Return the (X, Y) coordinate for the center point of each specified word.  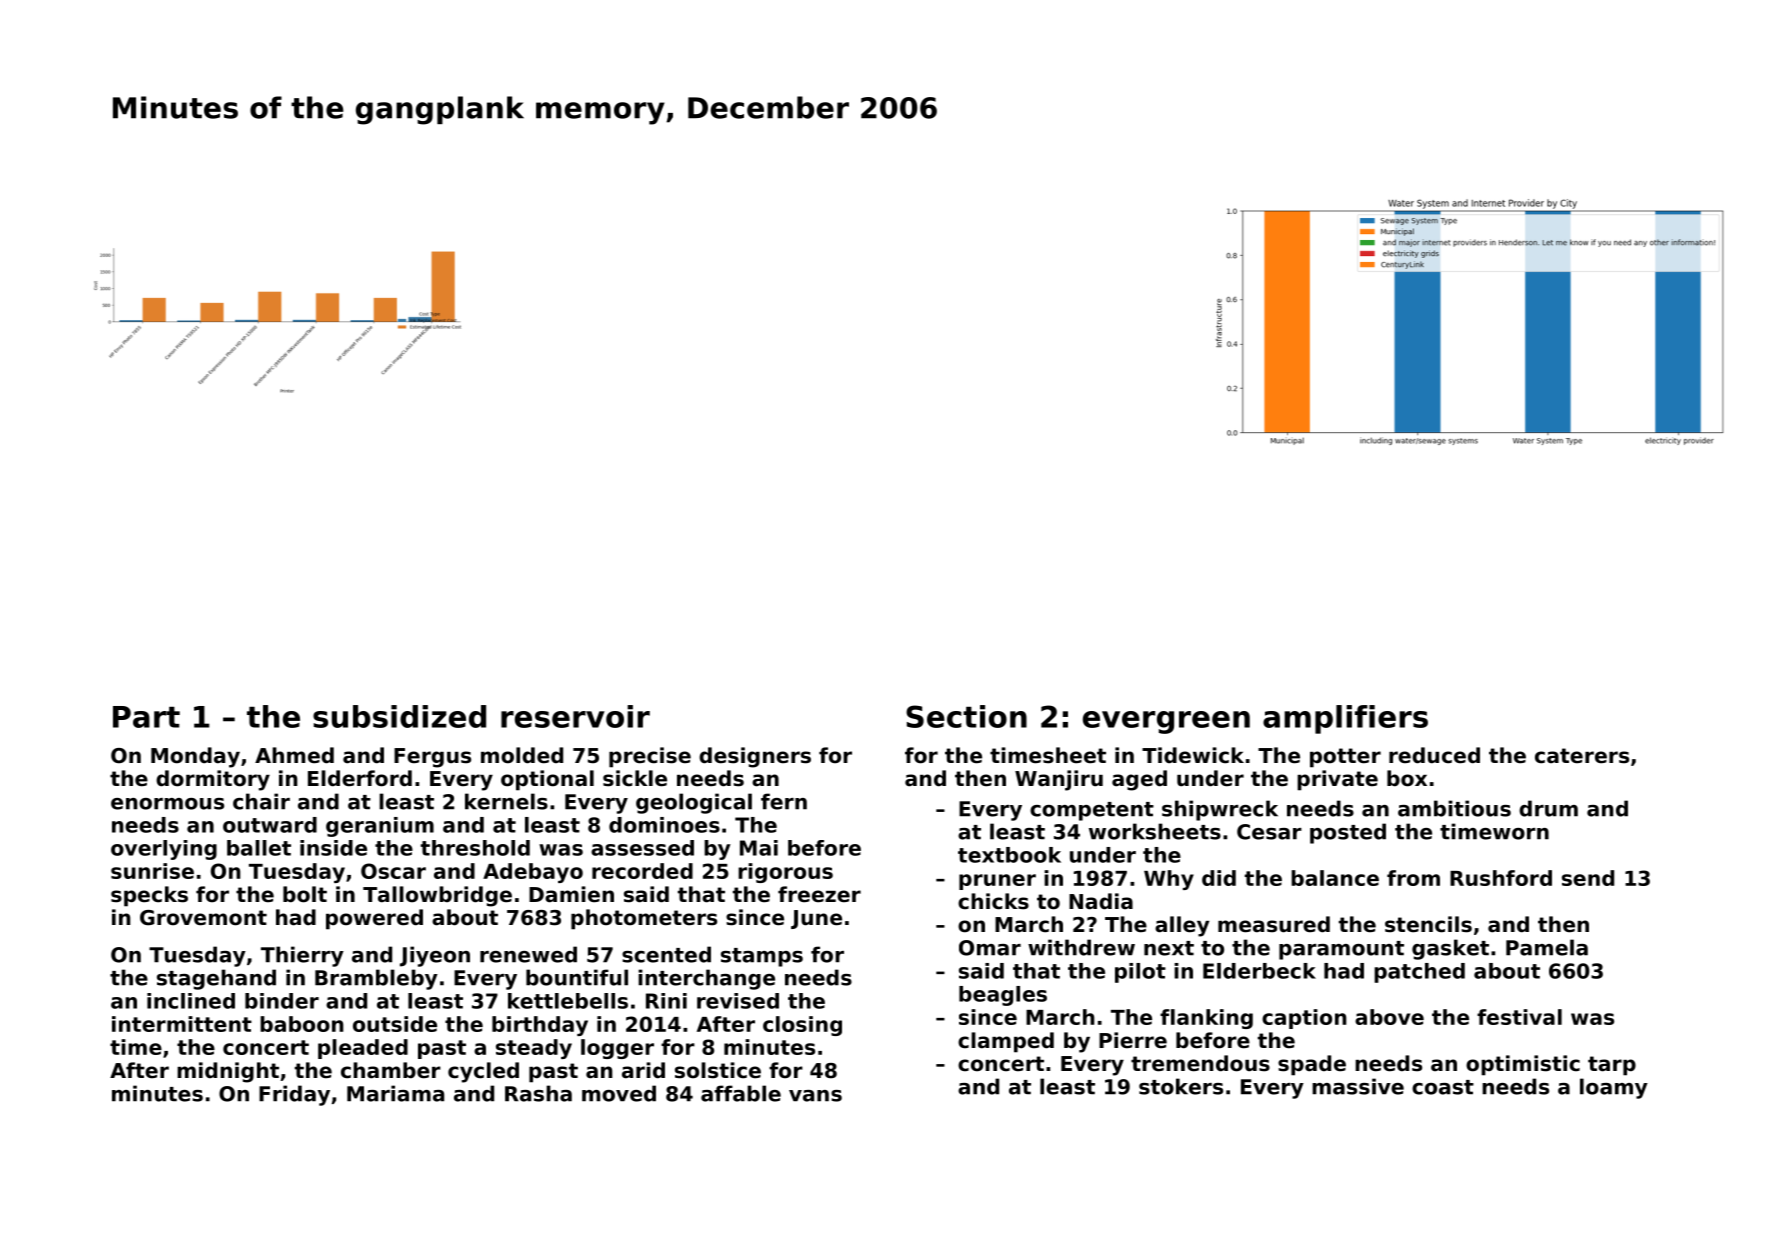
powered (374, 919)
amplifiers (1345, 719)
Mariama (395, 1093)
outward (270, 825)
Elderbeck (1259, 971)
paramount (1341, 950)
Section (966, 716)
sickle (635, 778)
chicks (993, 901)
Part (146, 717)
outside (395, 1024)
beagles (1003, 996)
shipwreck (1220, 810)
